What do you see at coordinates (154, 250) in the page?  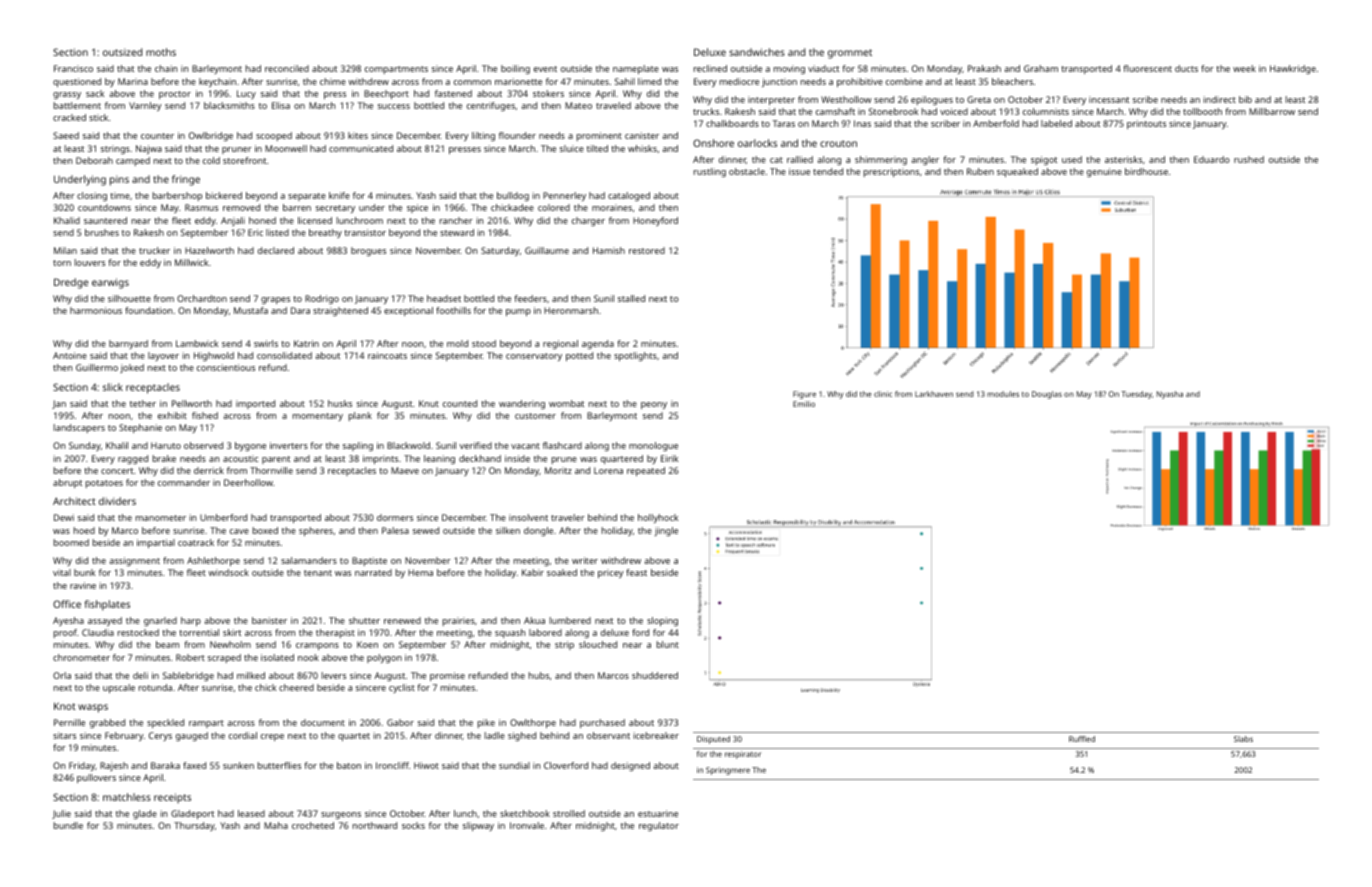 I see `trucker` at bounding box center [154, 250].
